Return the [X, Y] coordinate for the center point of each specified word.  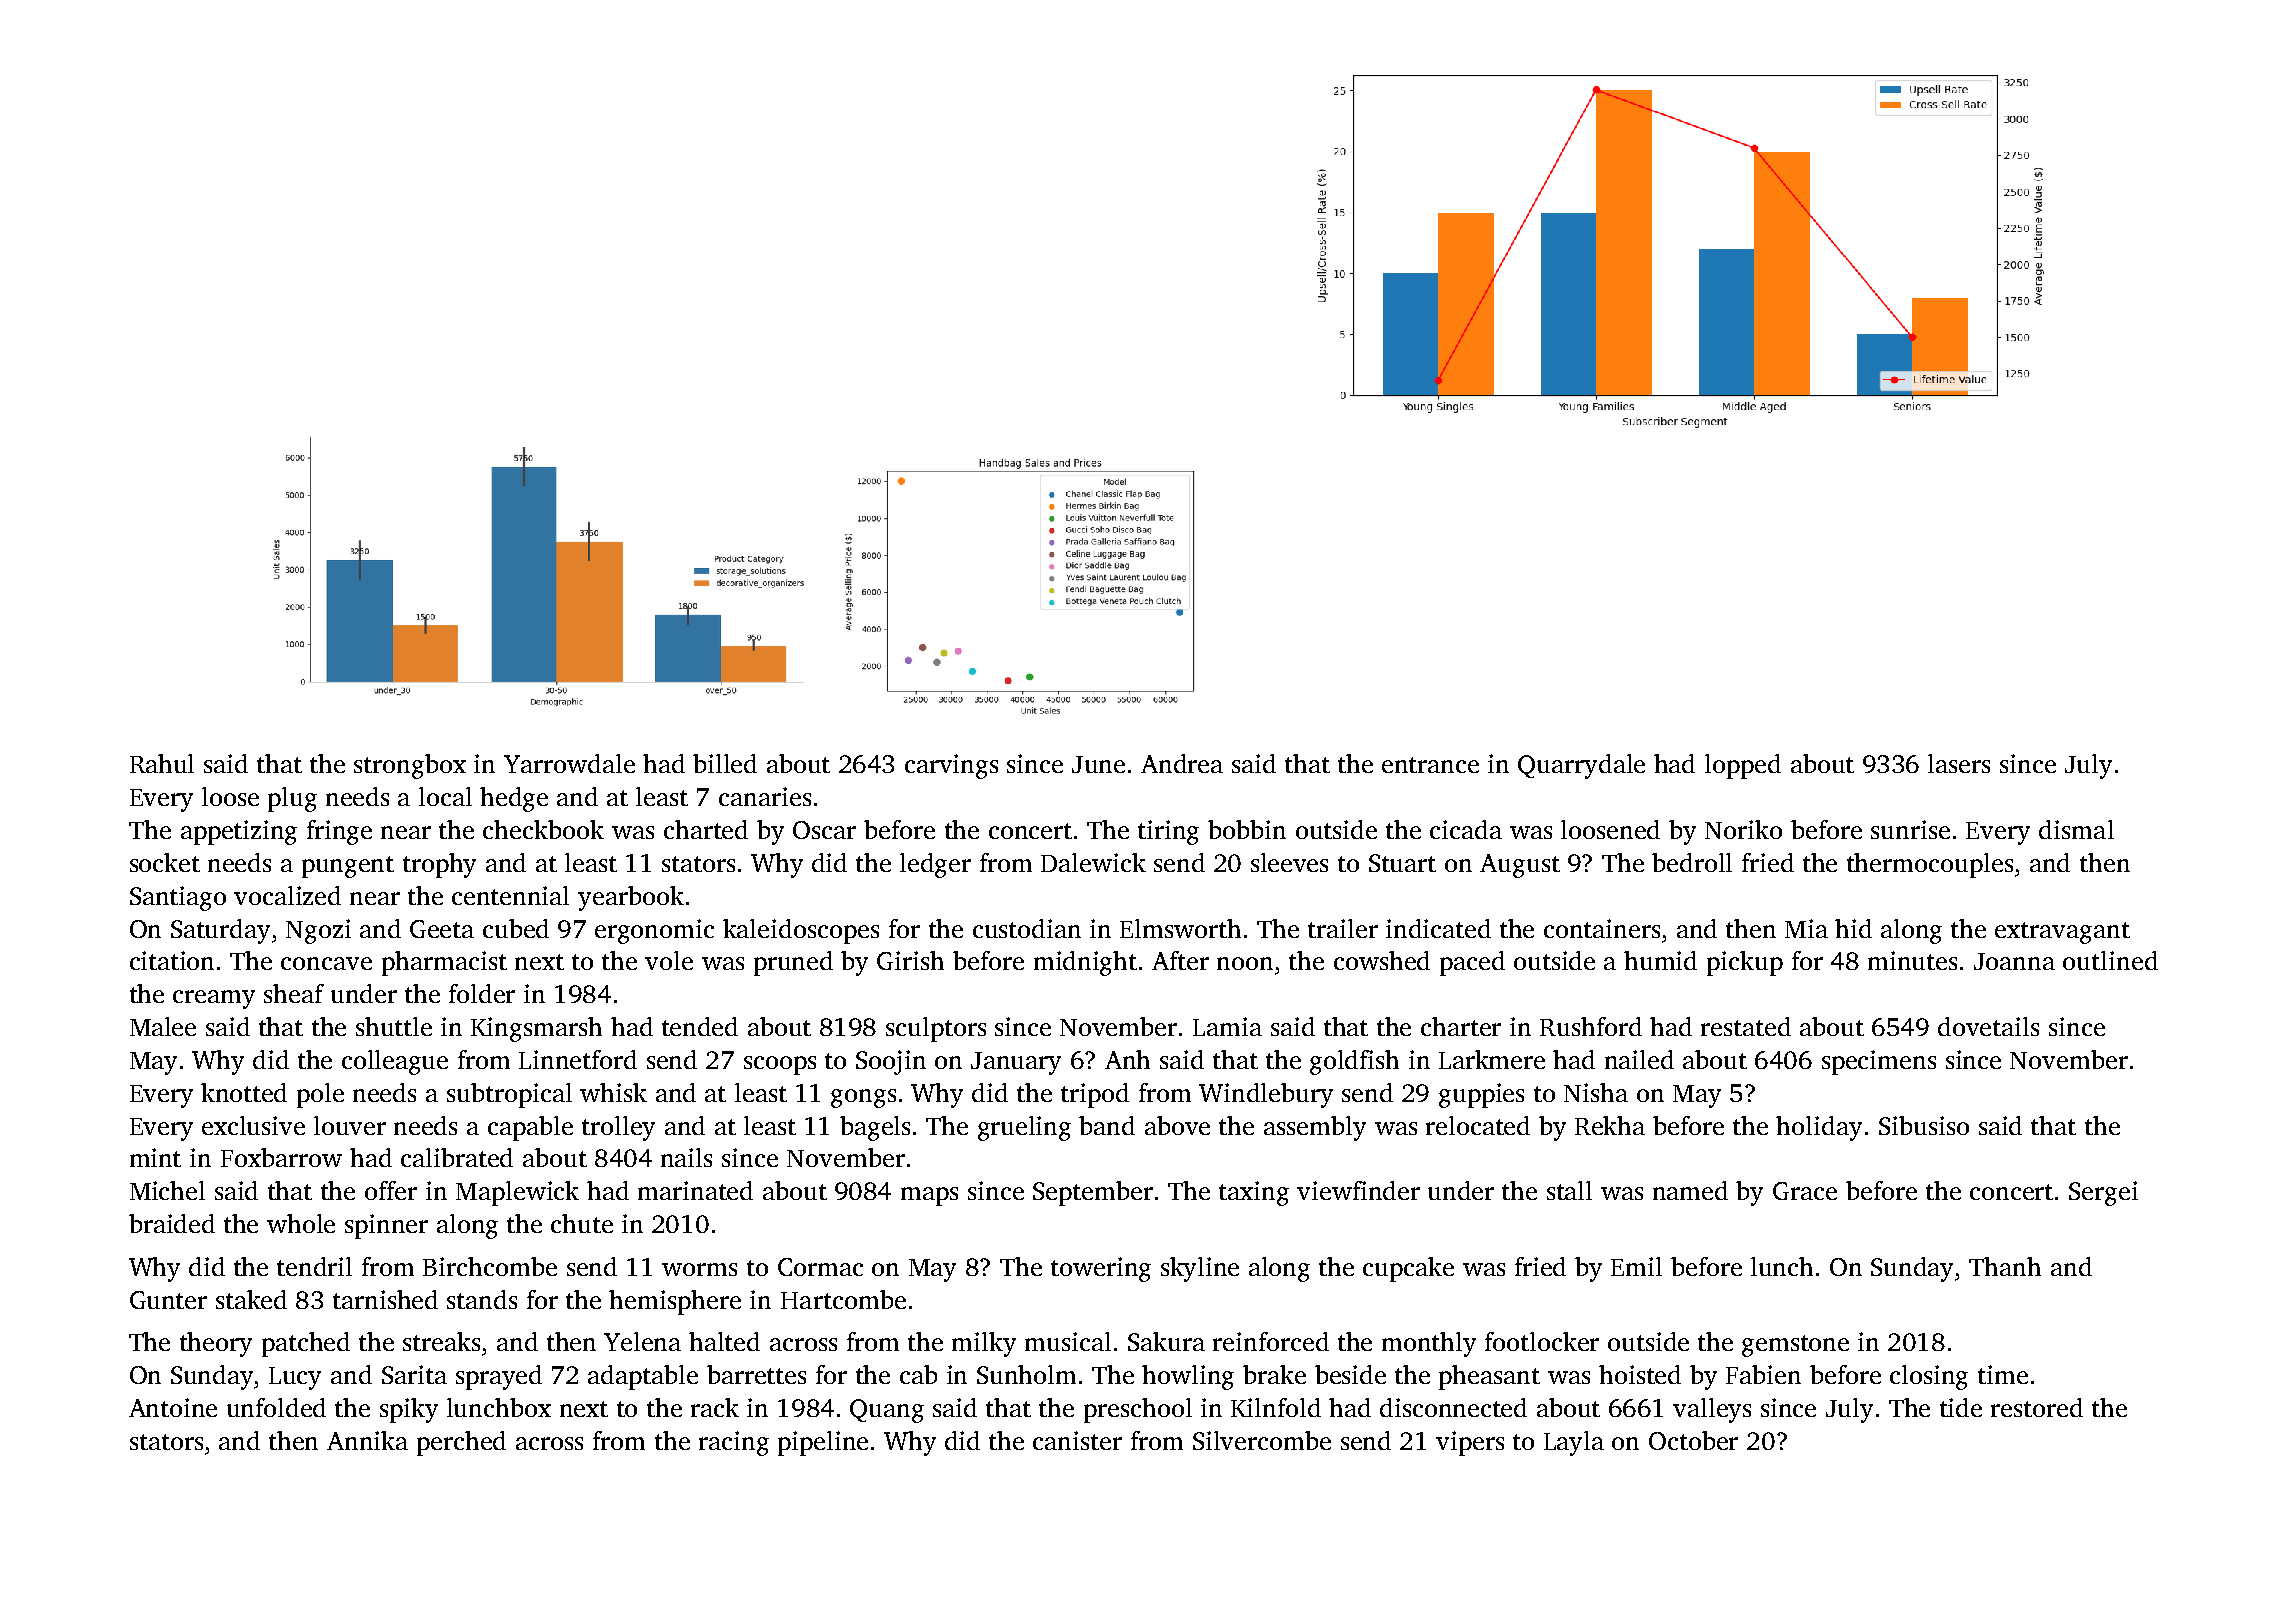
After [1180, 960]
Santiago [178, 898]
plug [292, 799]
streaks [441, 1341]
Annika [367, 1440]
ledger [935, 865]
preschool [1138, 1410]
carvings [951, 766]
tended [700, 1026]
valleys [1712, 1410]
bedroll [1692, 862]
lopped [1743, 766]
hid [1853, 928]
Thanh [2005, 1266]
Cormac [820, 1267]
